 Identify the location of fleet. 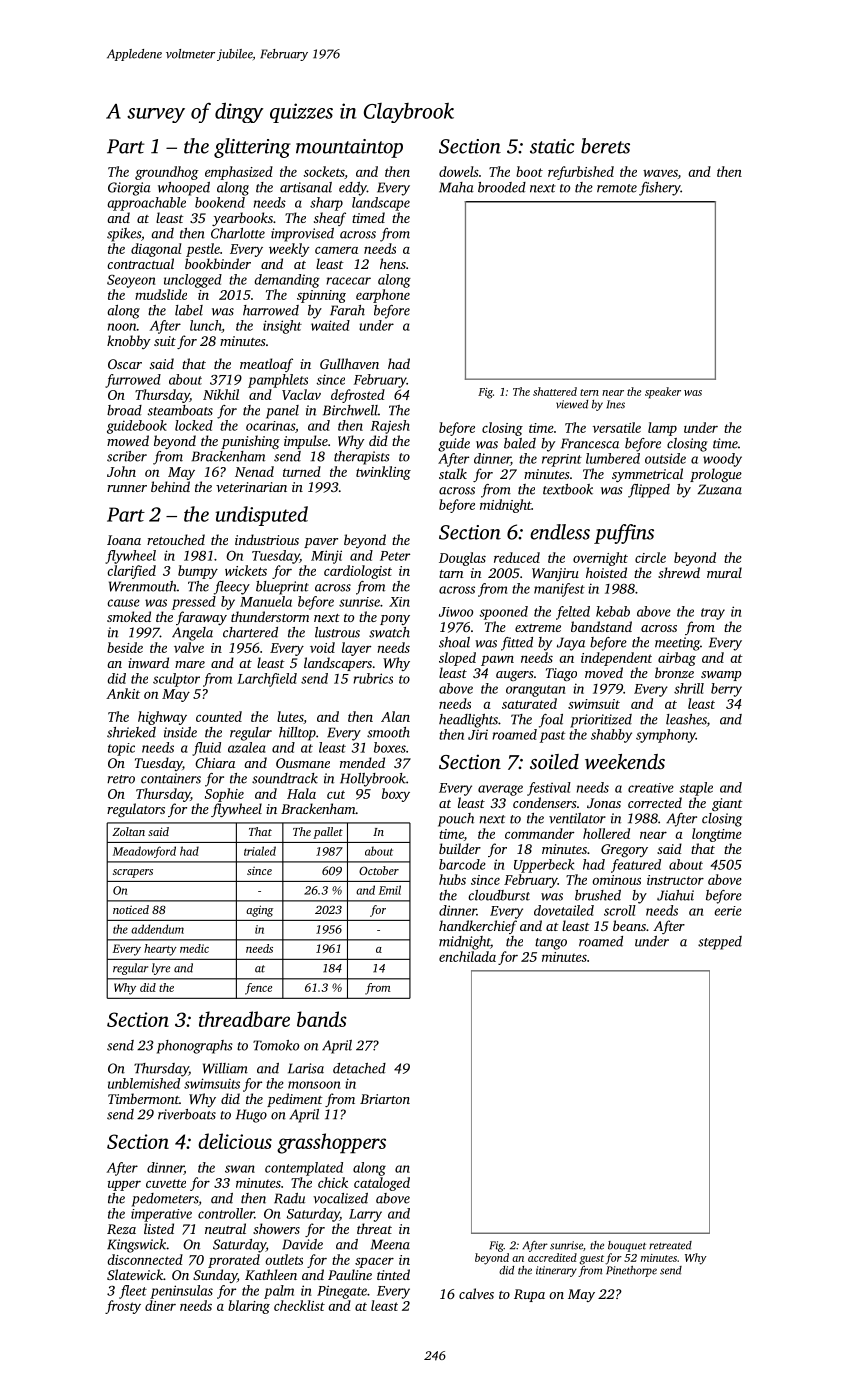
(133, 1292).
